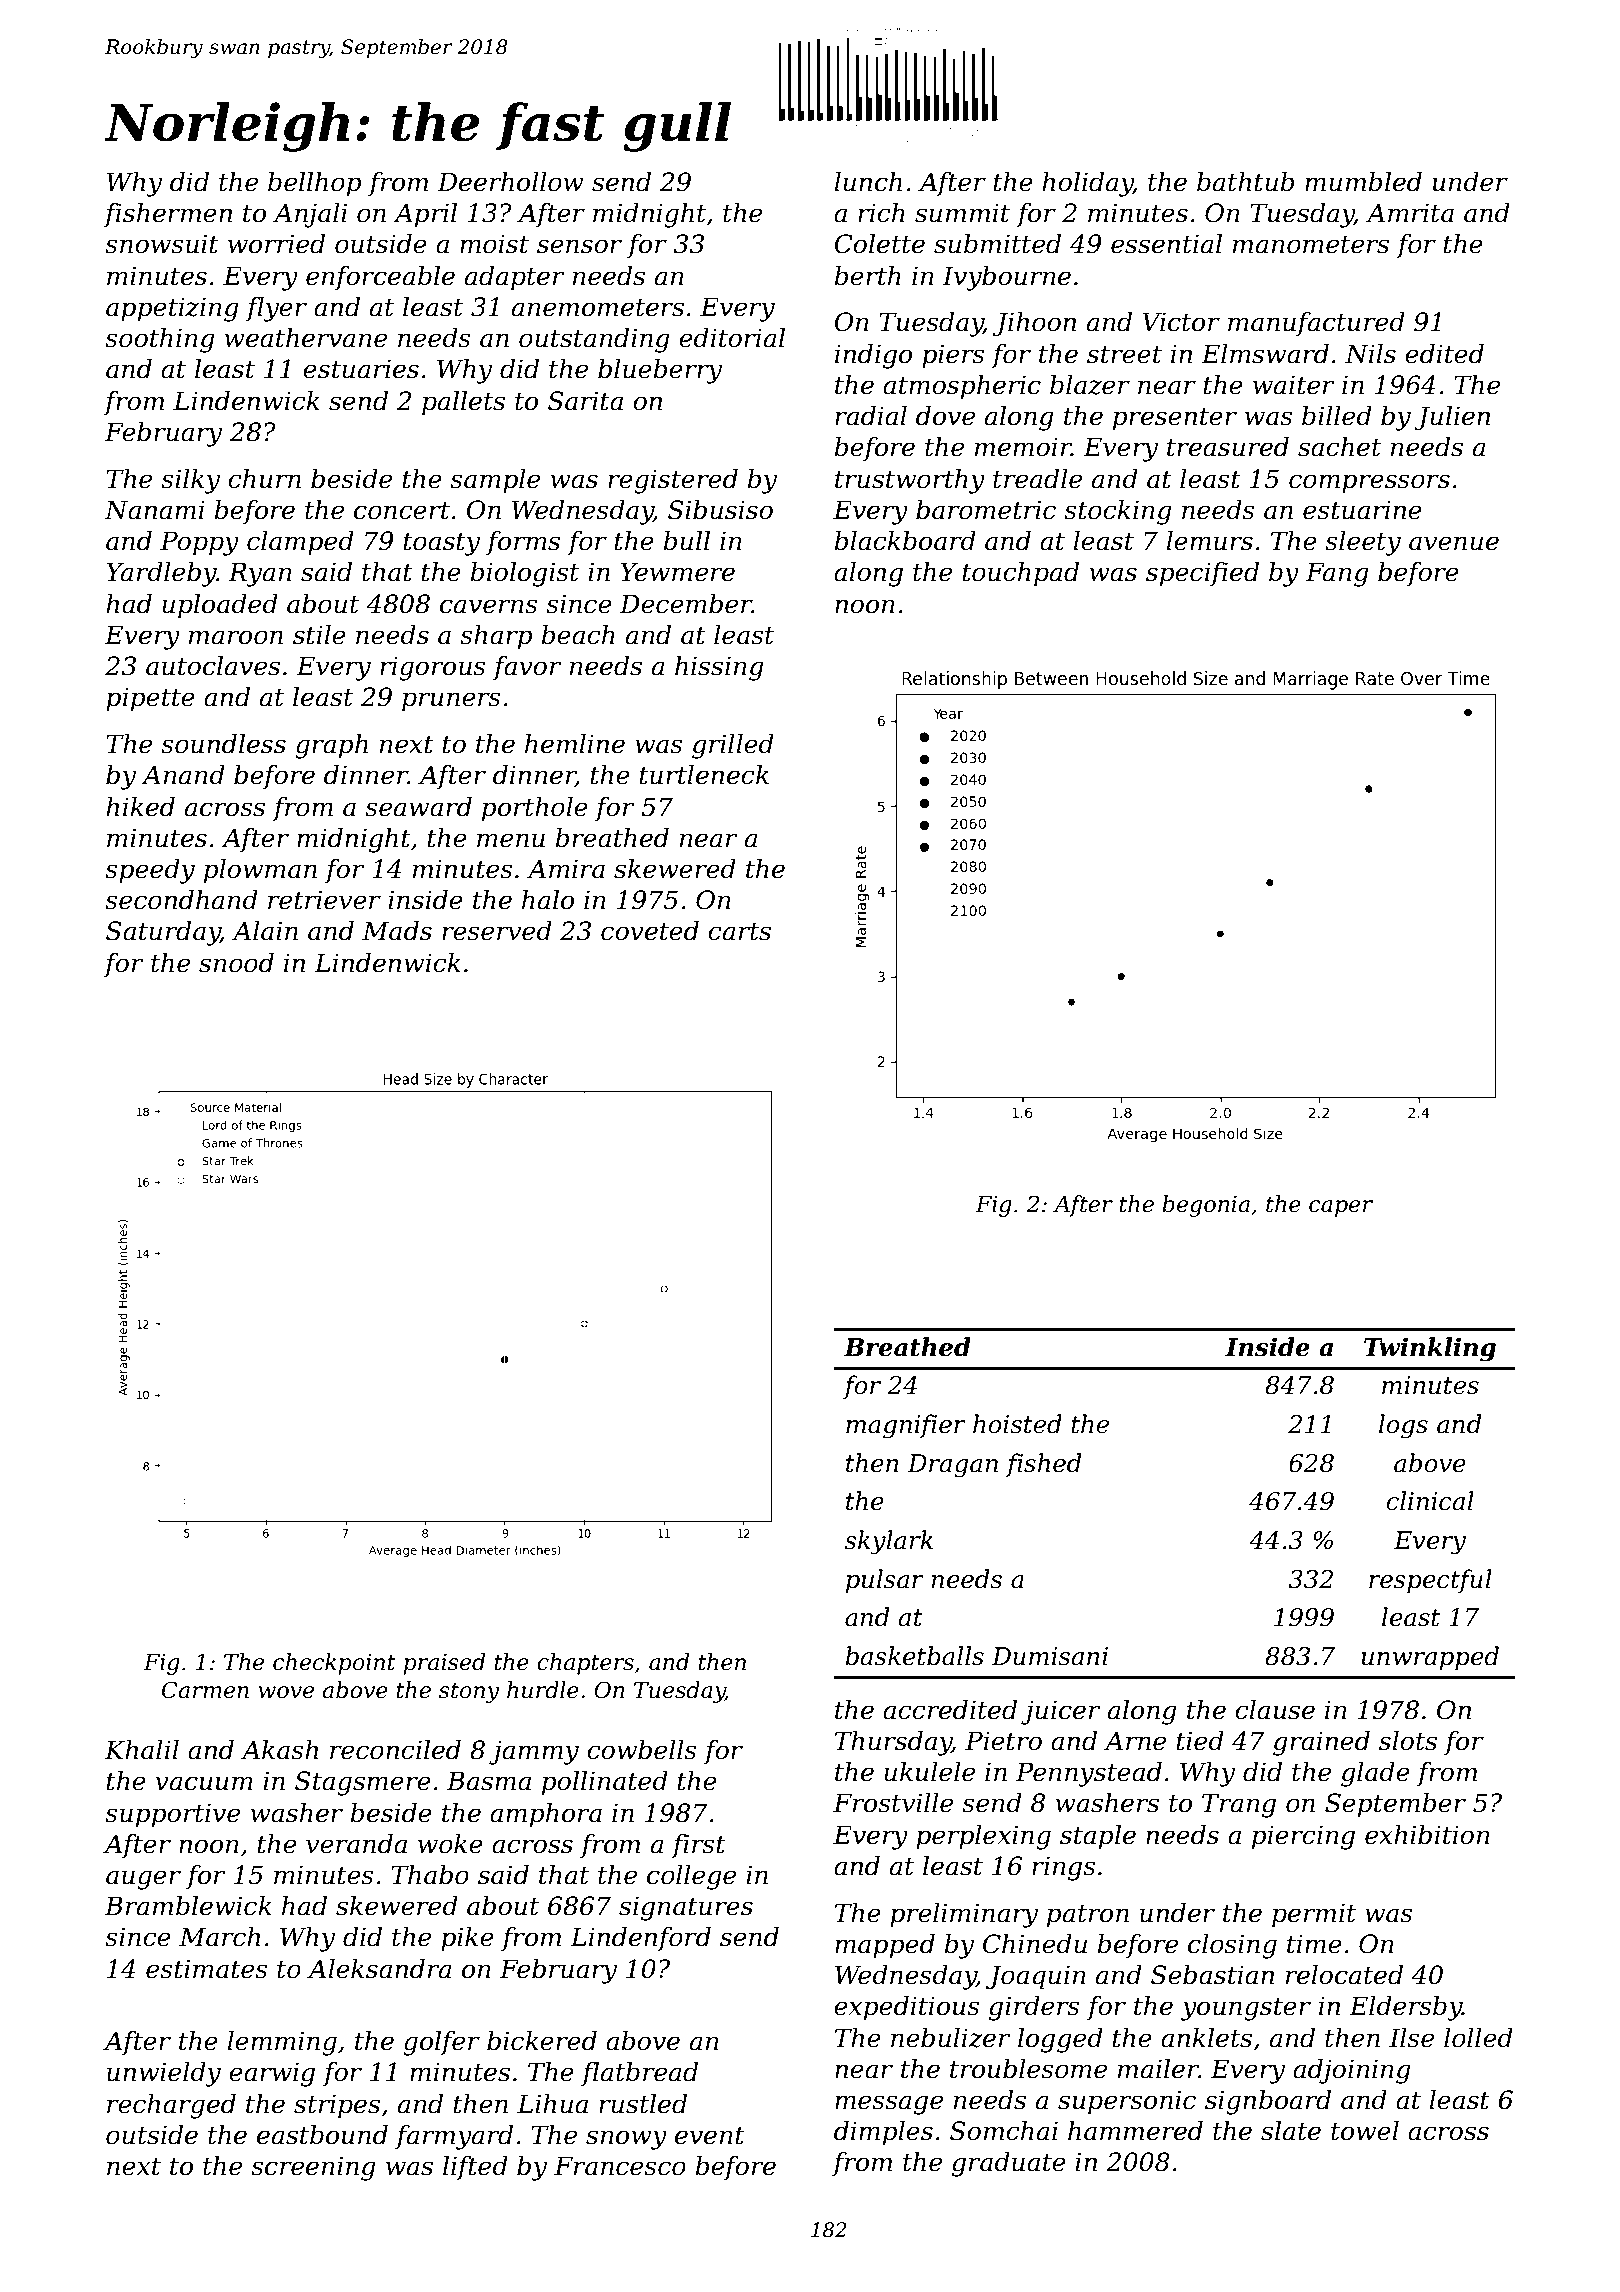 This document has height=2292, width=1620. I want to click on graph, so click(331, 746).
